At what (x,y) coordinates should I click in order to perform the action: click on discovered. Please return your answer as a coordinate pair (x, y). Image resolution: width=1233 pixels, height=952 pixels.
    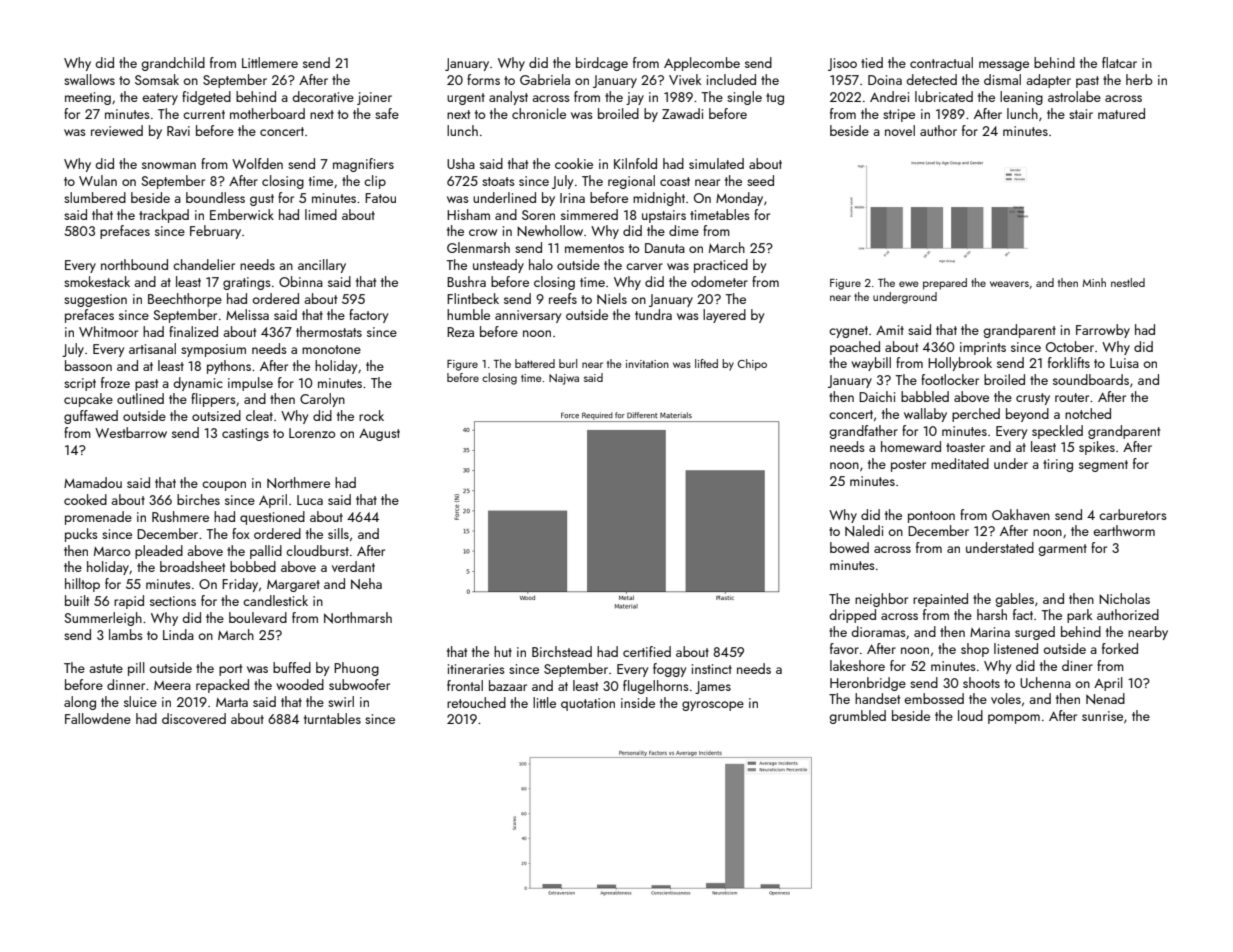
    Looking at the image, I should click on (194, 718).
